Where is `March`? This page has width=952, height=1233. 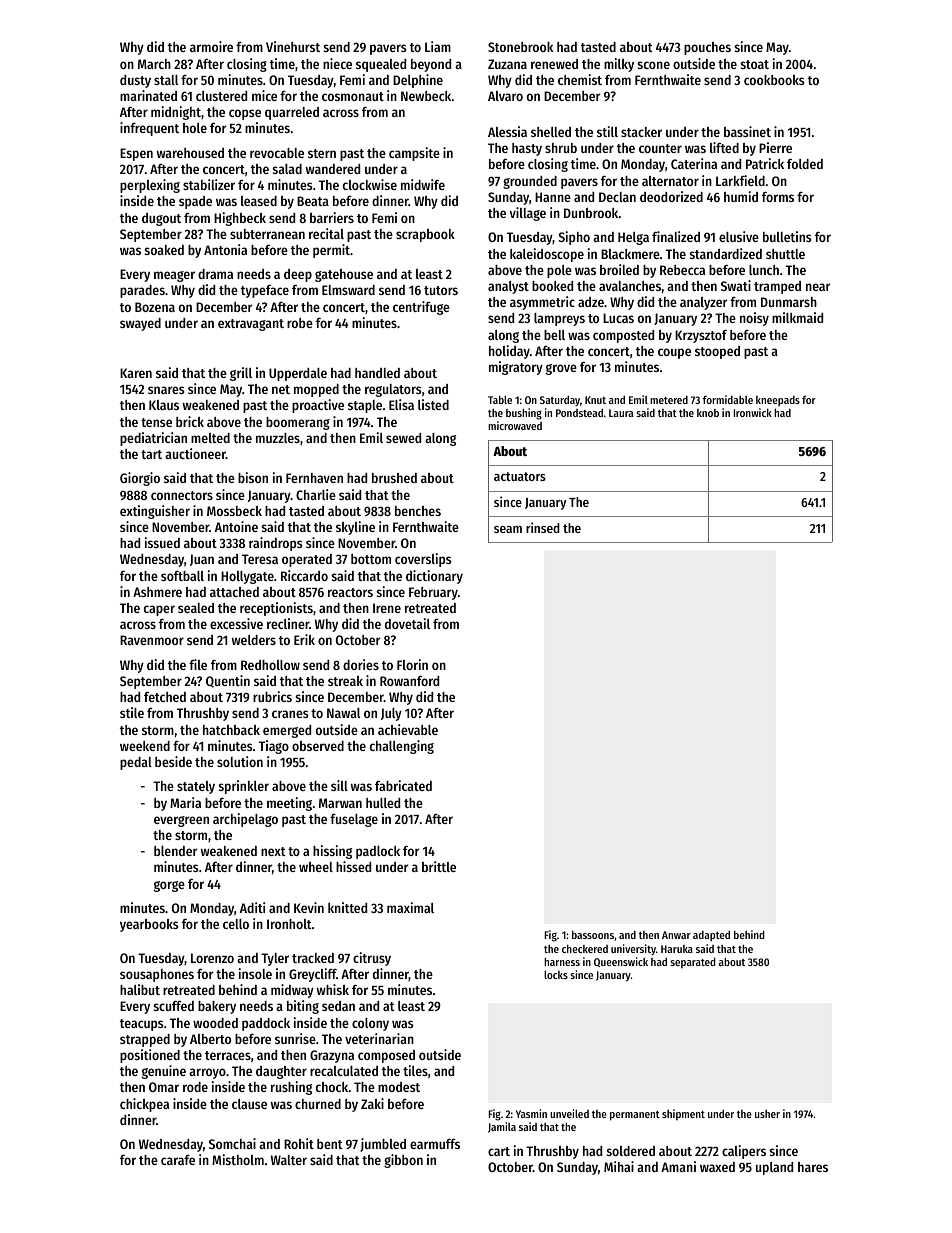 March is located at coordinates (154, 64).
